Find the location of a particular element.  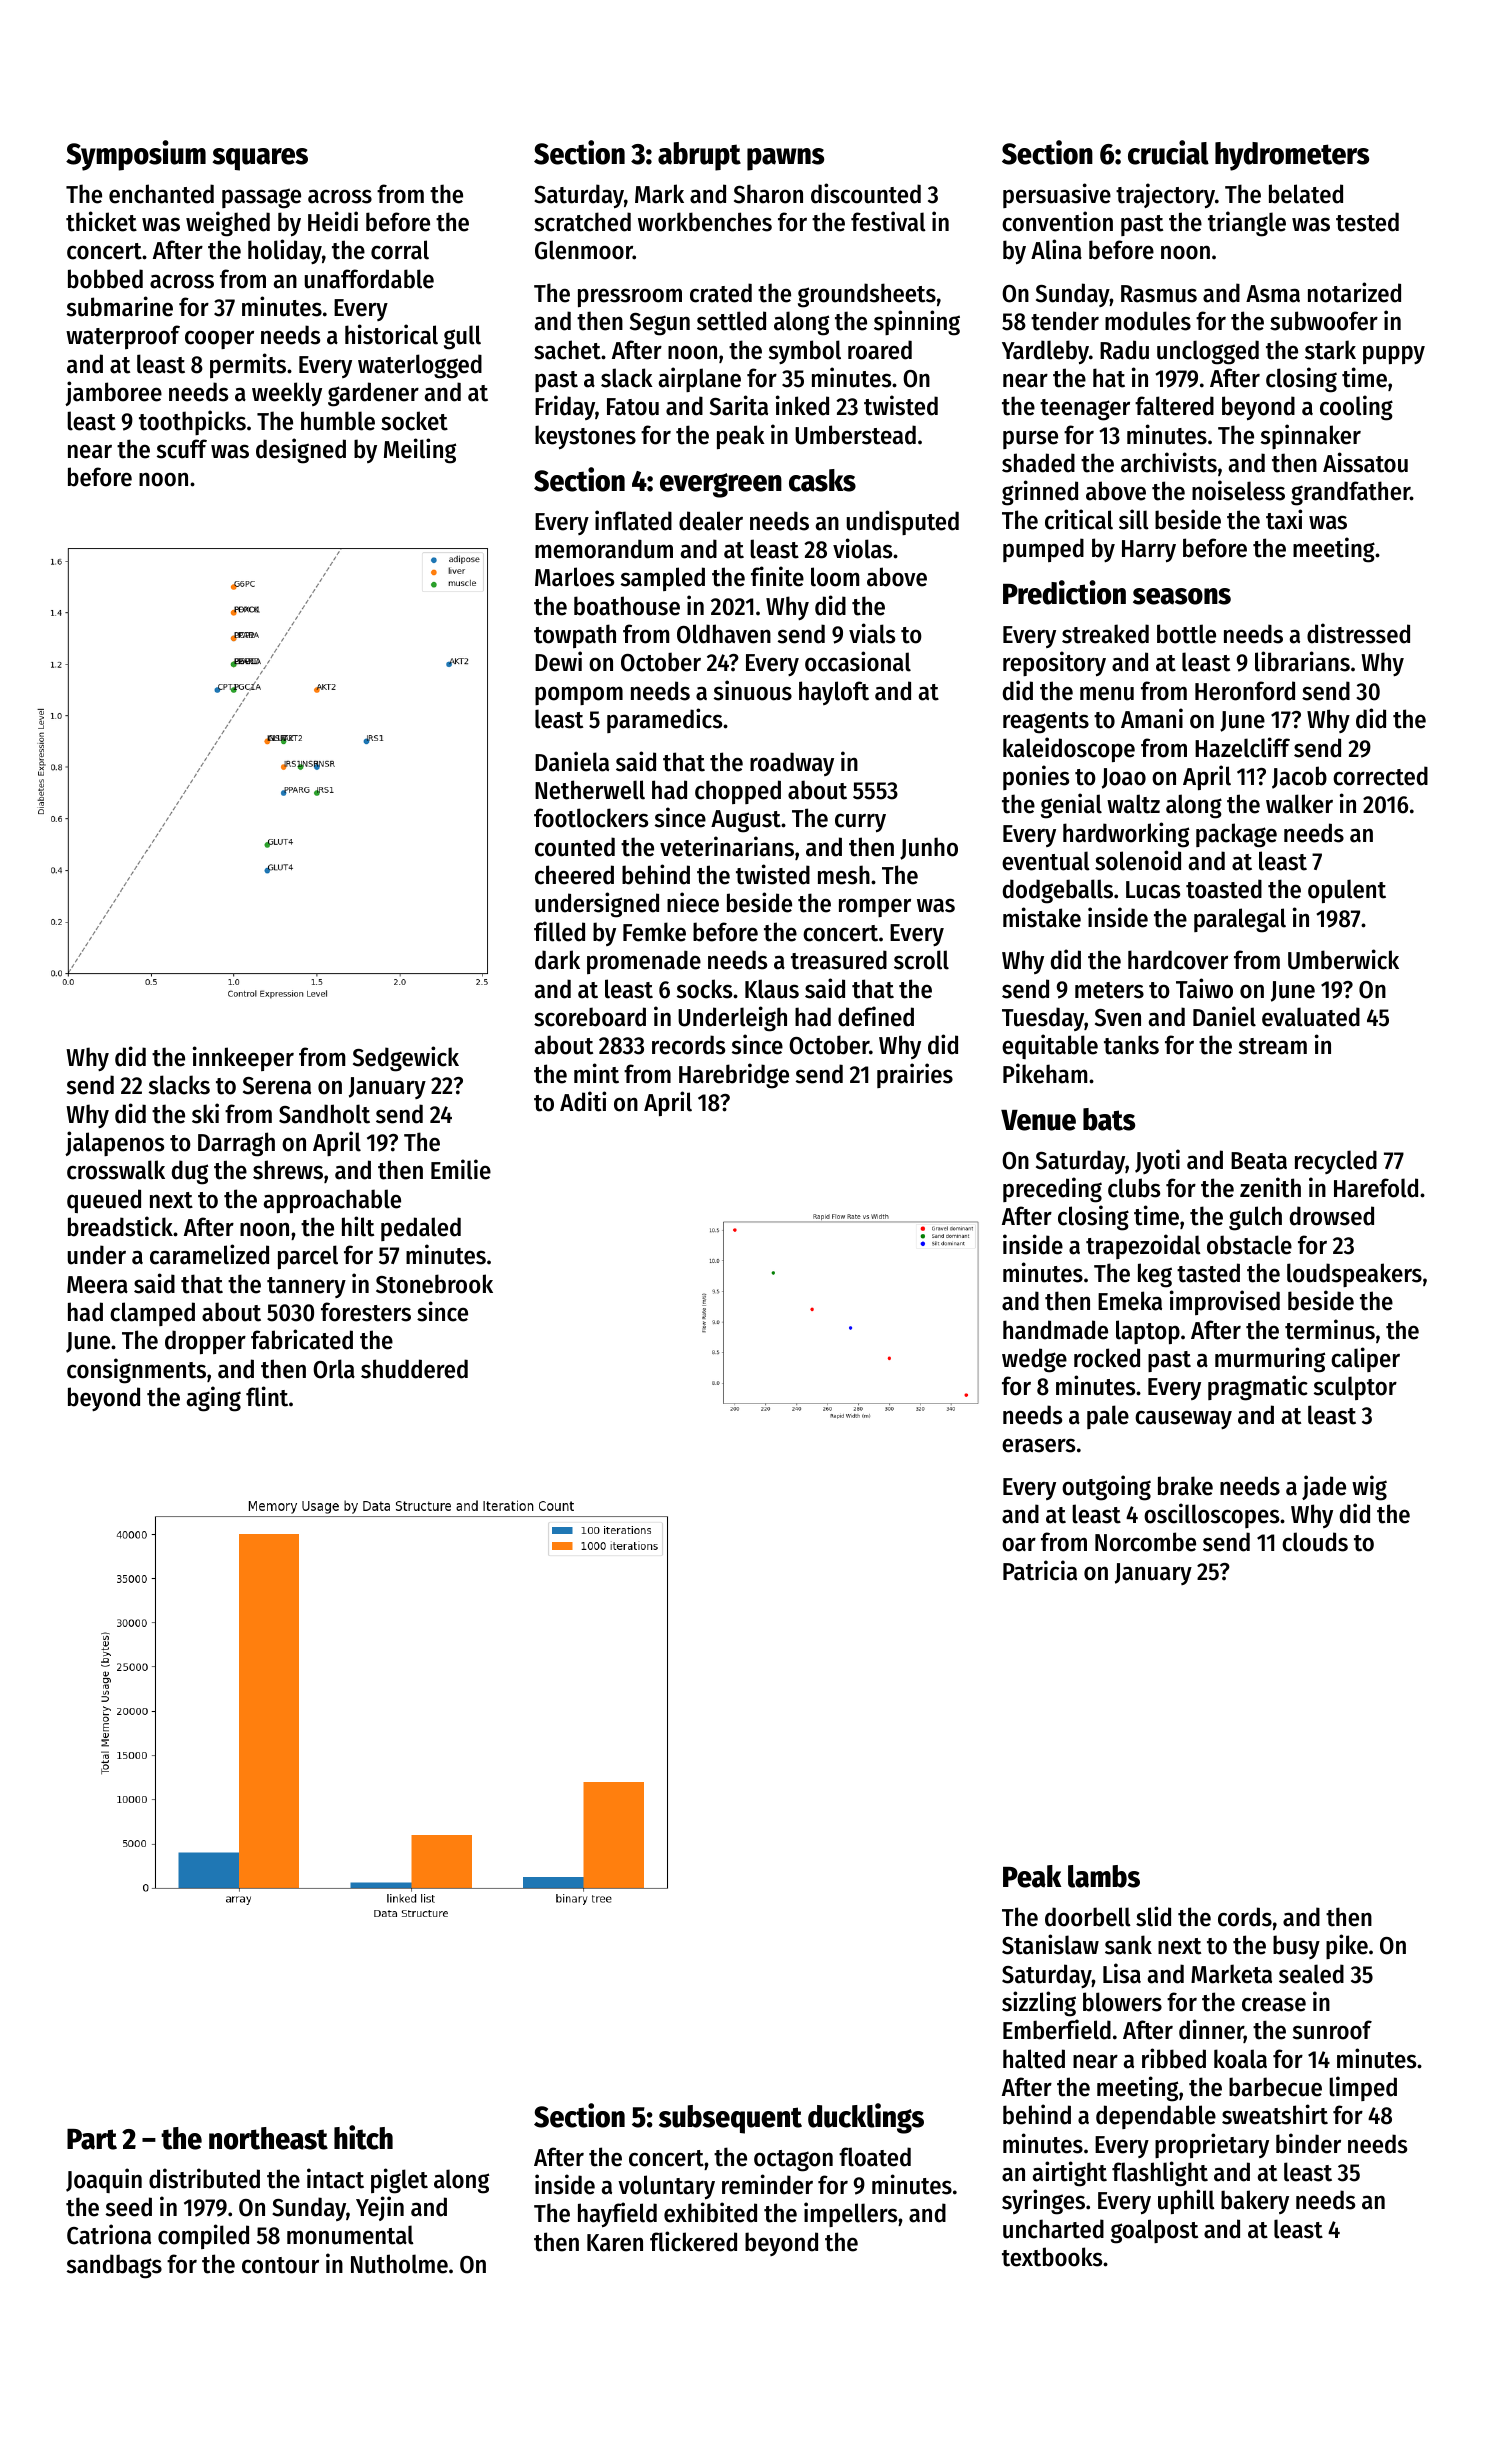

Harefold is located at coordinates (1376, 1188).
